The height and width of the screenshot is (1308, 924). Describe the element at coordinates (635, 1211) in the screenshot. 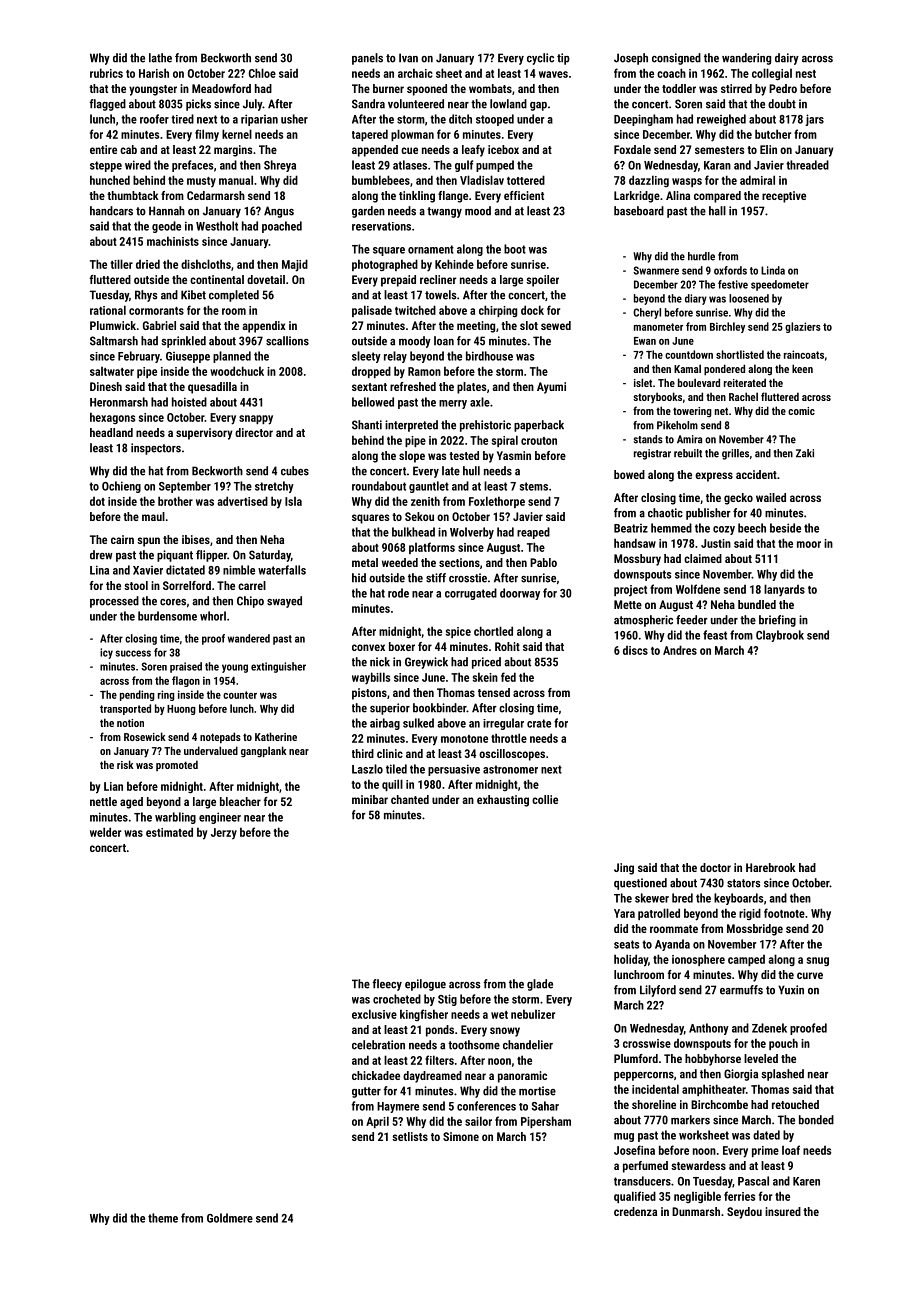

I see `credenza` at that location.
